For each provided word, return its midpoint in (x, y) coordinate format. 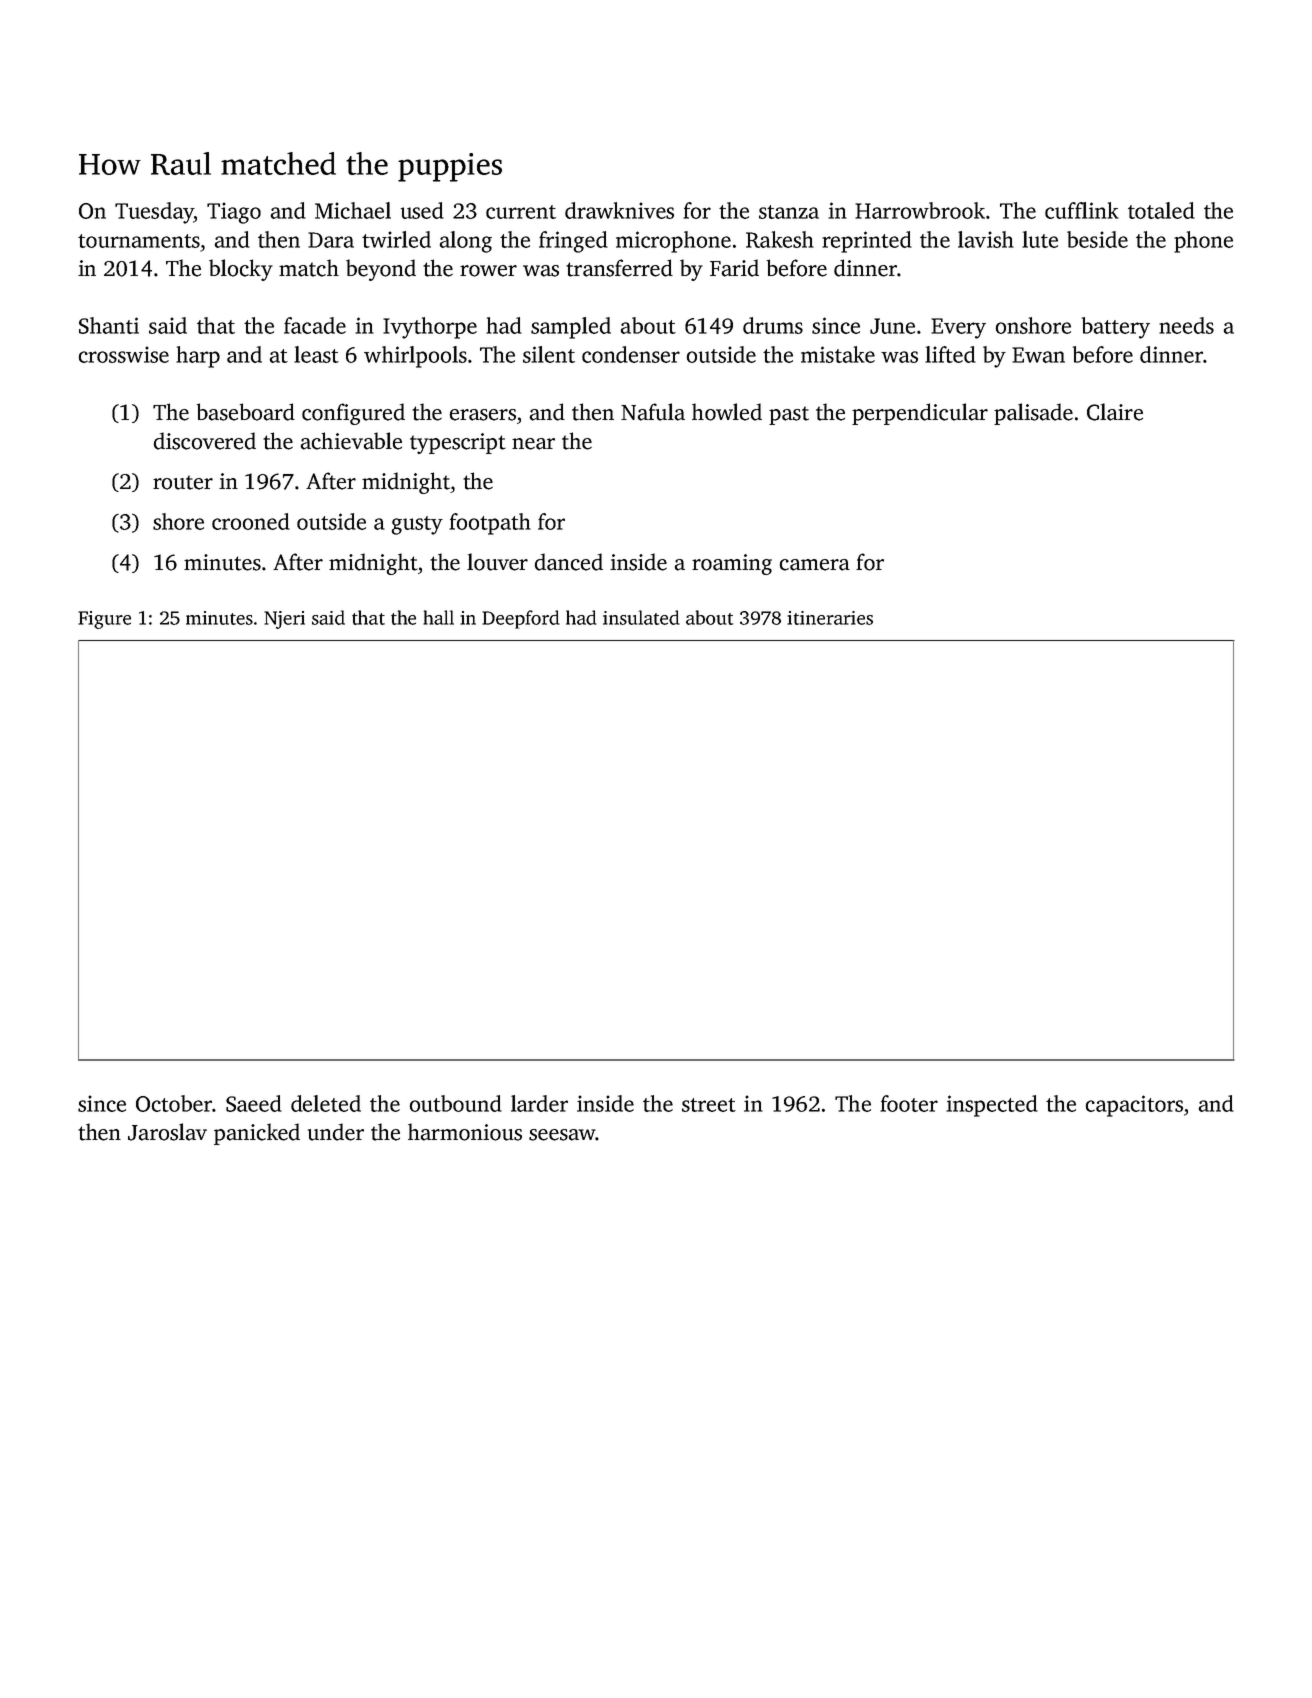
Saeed (254, 1103)
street (709, 1105)
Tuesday (154, 213)
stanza (789, 212)
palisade (1033, 414)
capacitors (1134, 1106)
